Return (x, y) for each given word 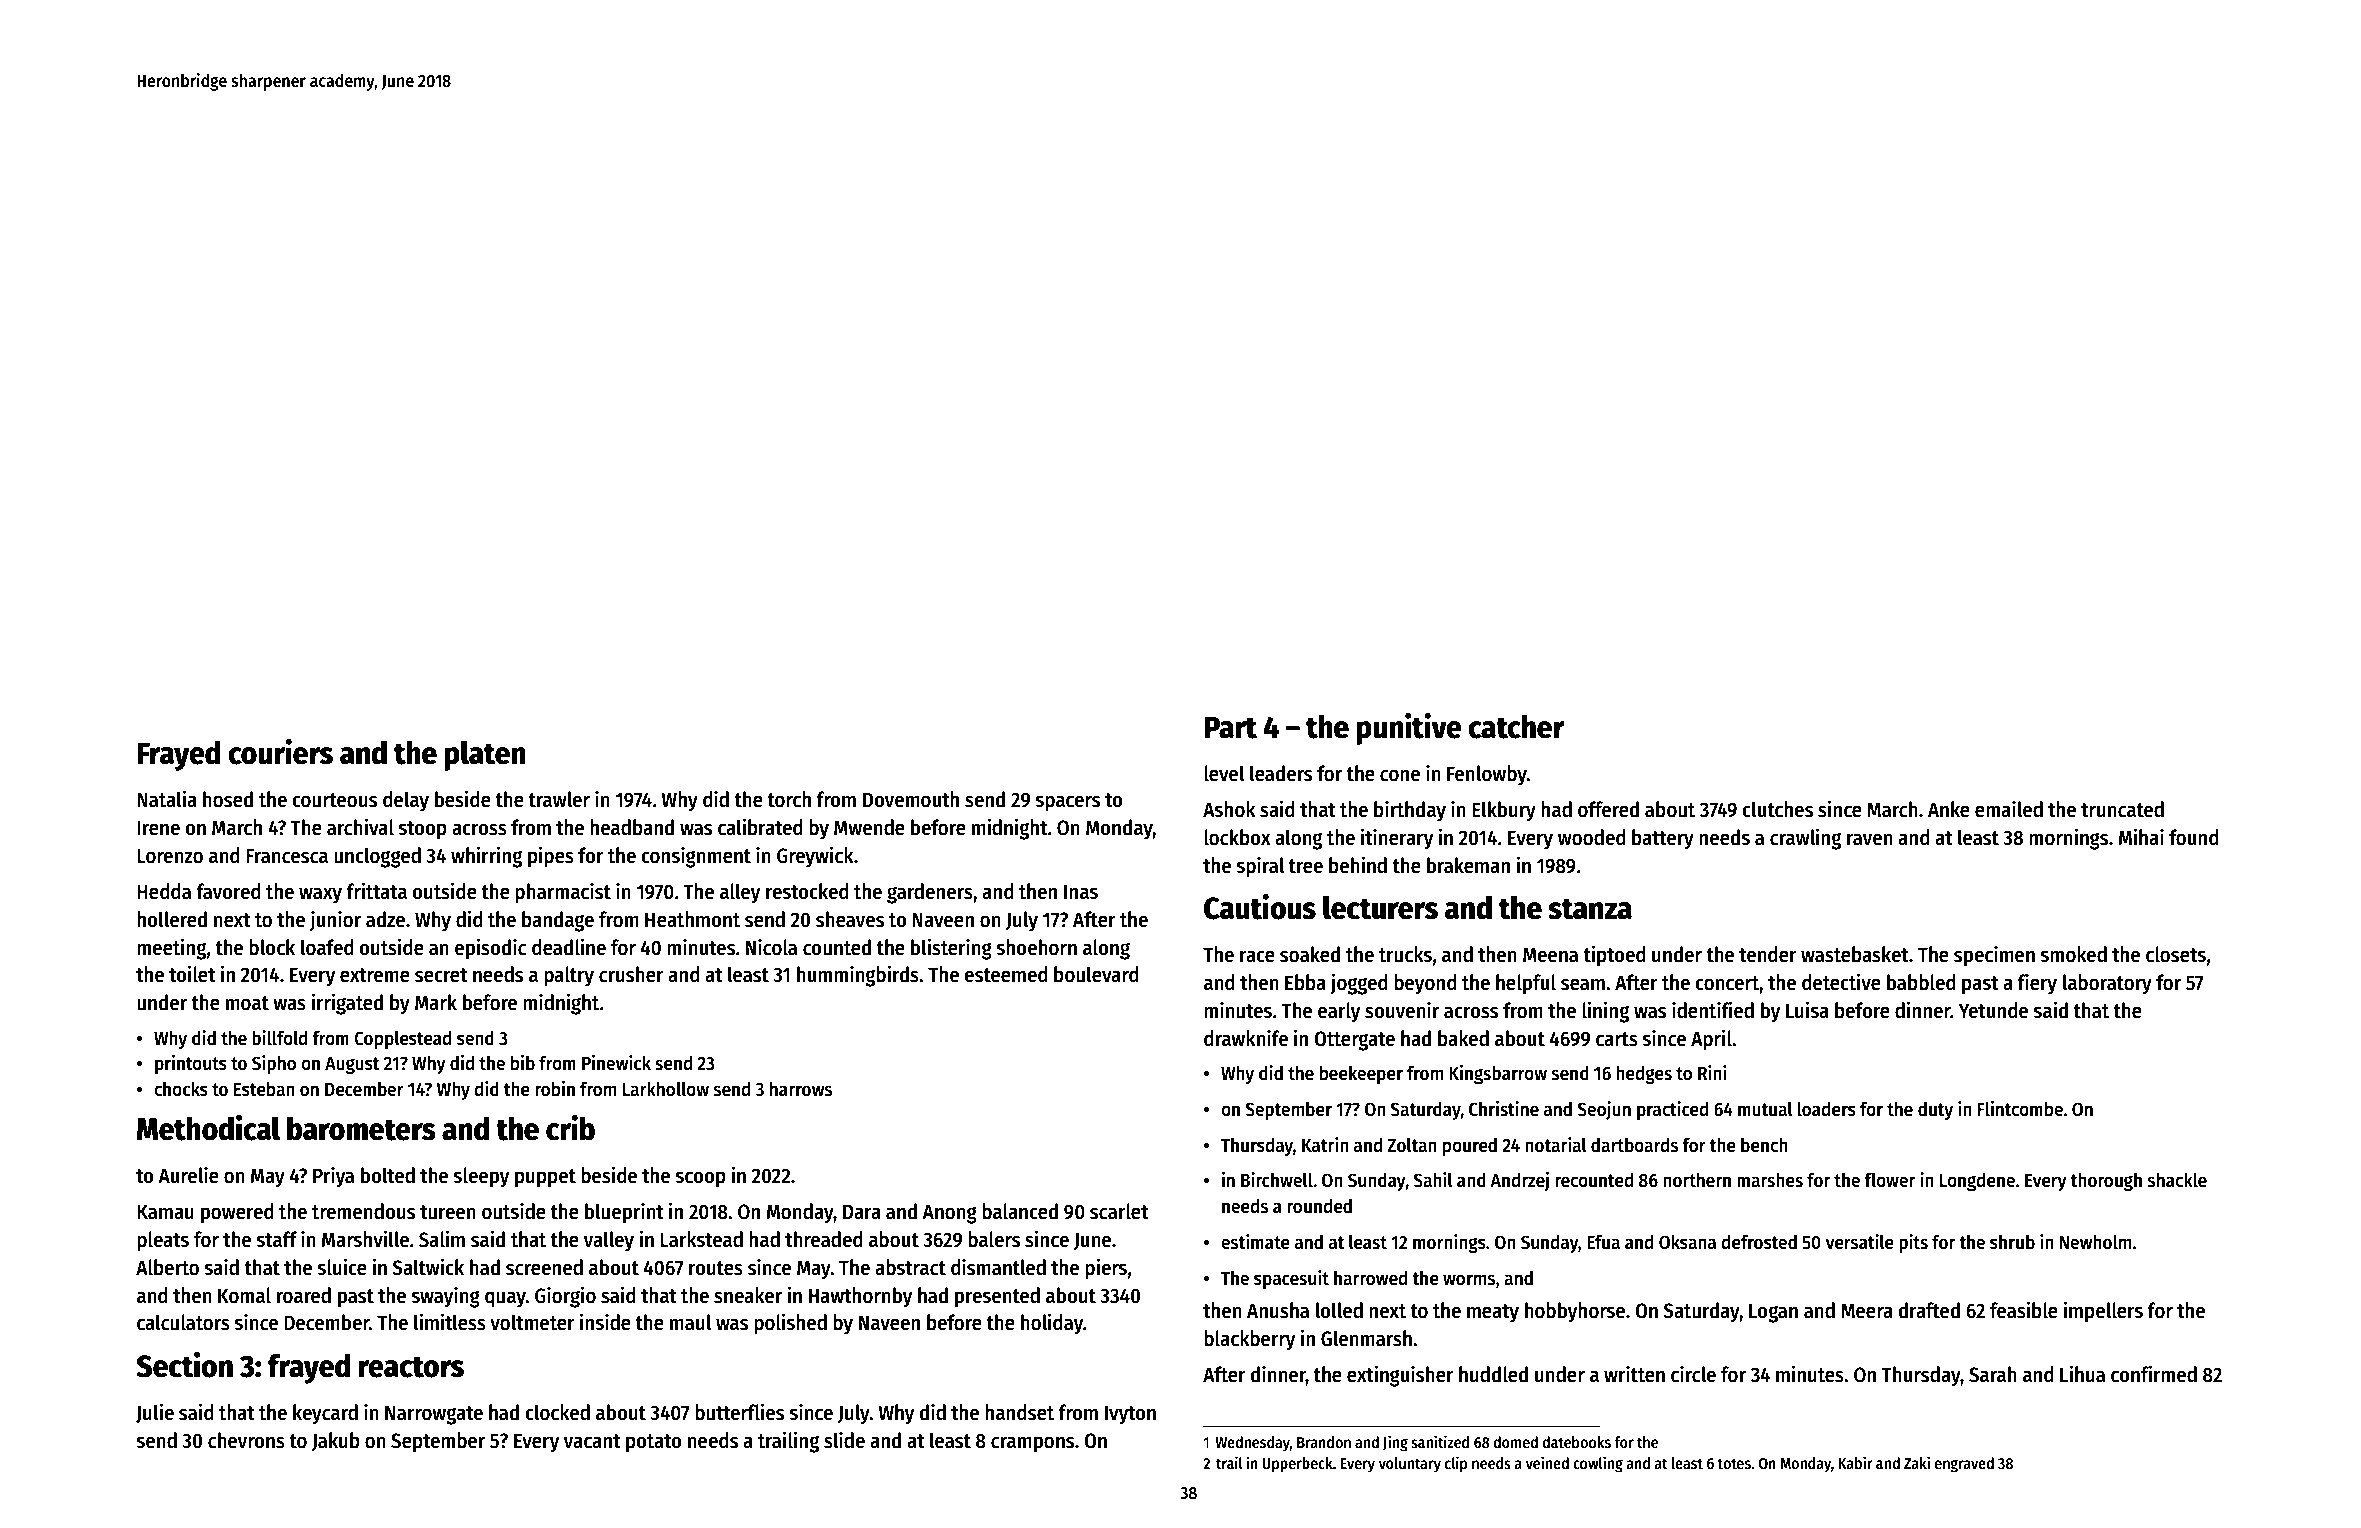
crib (570, 1128)
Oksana (1687, 1242)
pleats (163, 1241)
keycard (325, 1414)
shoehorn (1036, 947)
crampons (1032, 1444)
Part (1230, 727)
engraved (1964, 1465)
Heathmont (692, 919)
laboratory (2107, 984)
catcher (1516, 726)
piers (1106, 1269)
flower (1889, 1180)
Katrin (1325, 1145)
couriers (280, 752)
